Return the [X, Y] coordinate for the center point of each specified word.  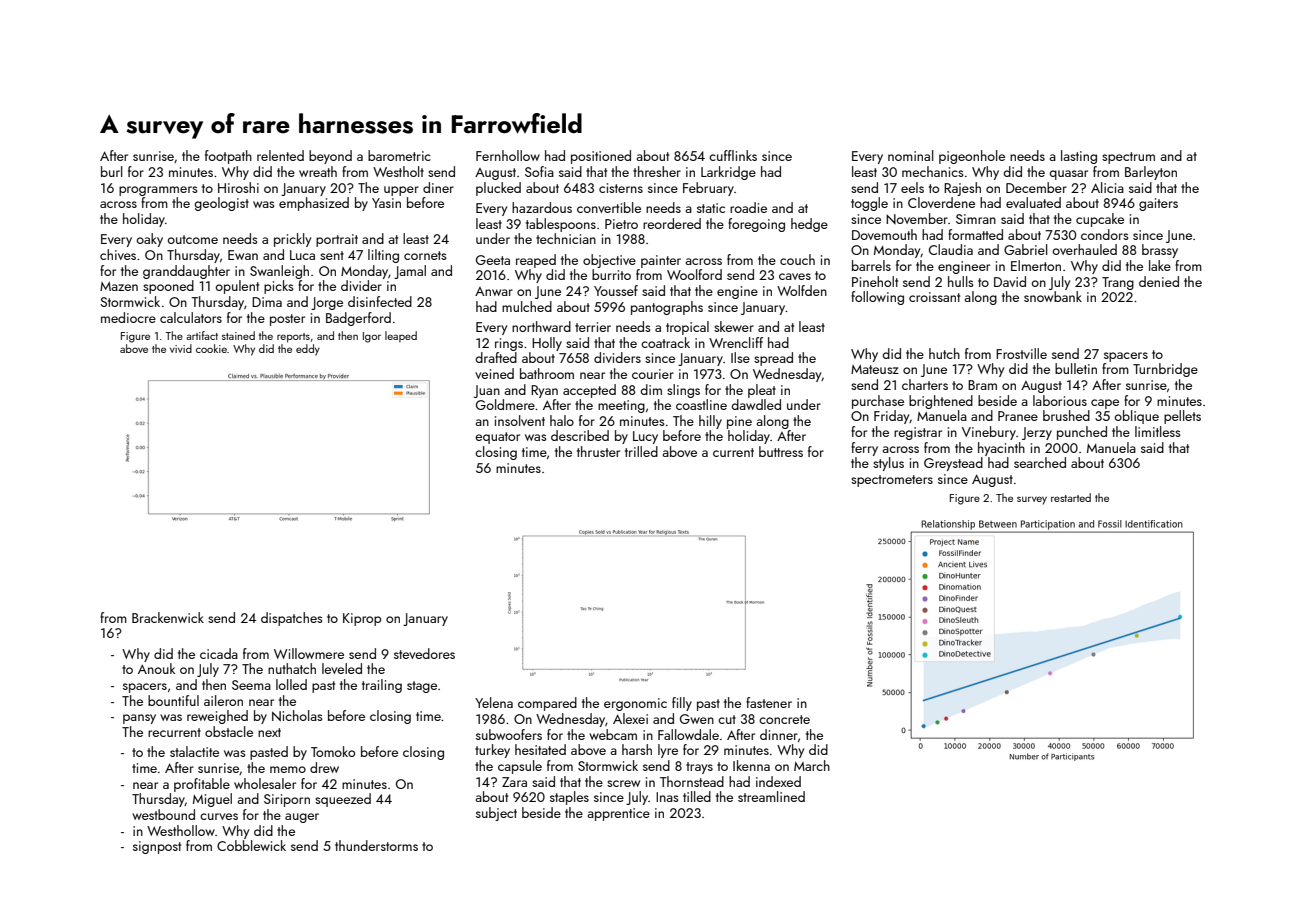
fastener [769, 702]
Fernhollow [508, 155]
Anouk [156, 668]
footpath [228, 157]
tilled [697, 796]
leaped [401, 336]
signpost [157, 847]
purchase [878, 402]
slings [683, 391]
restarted [1071, 497]
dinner [779, 734]
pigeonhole [972, 157]
